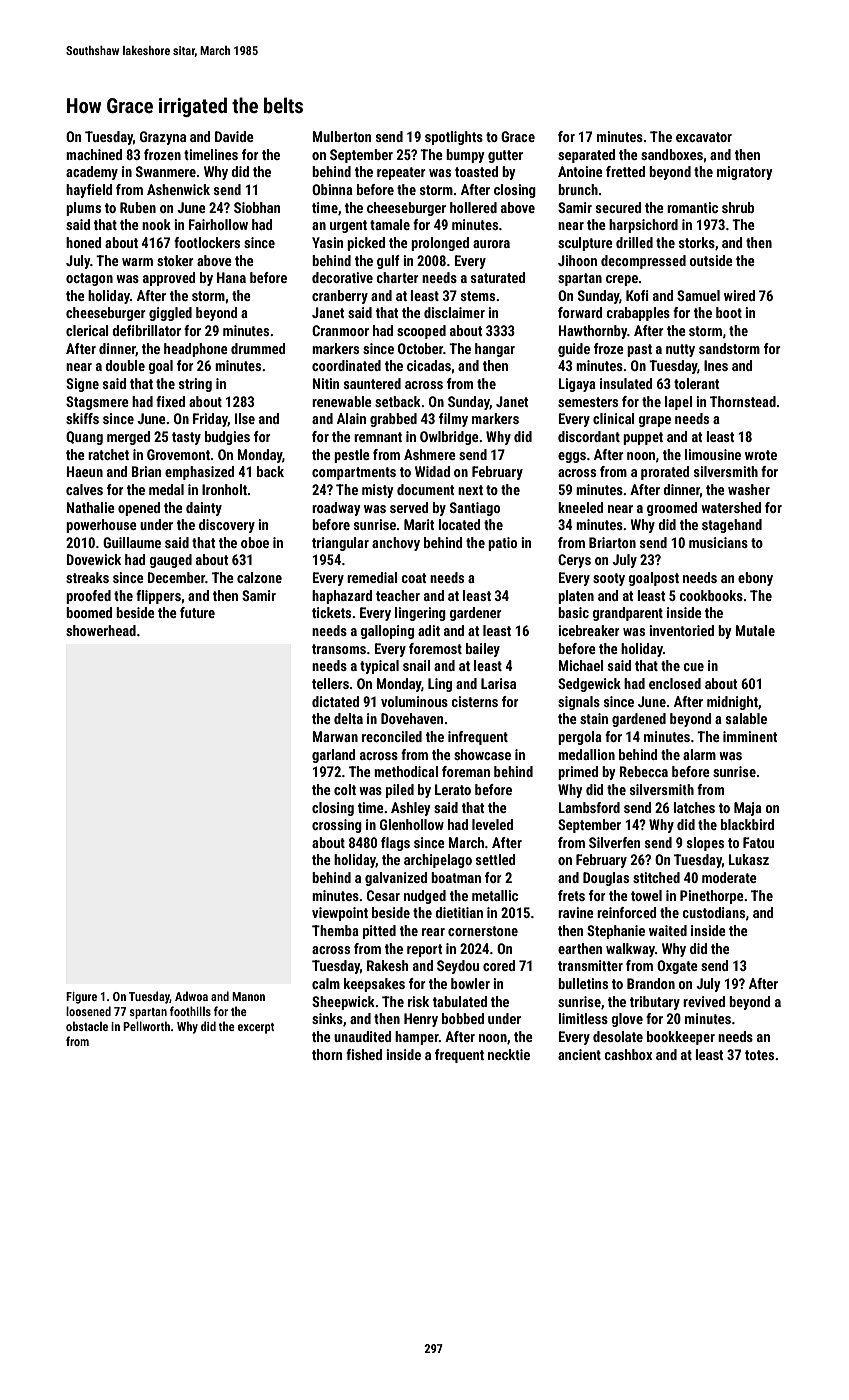 The height and width of the screenshot is (1400, 849). What do you see at coordinates (163, 138) in the screenshot?
I see `Grazyna` at bounding box center [163, 138].
